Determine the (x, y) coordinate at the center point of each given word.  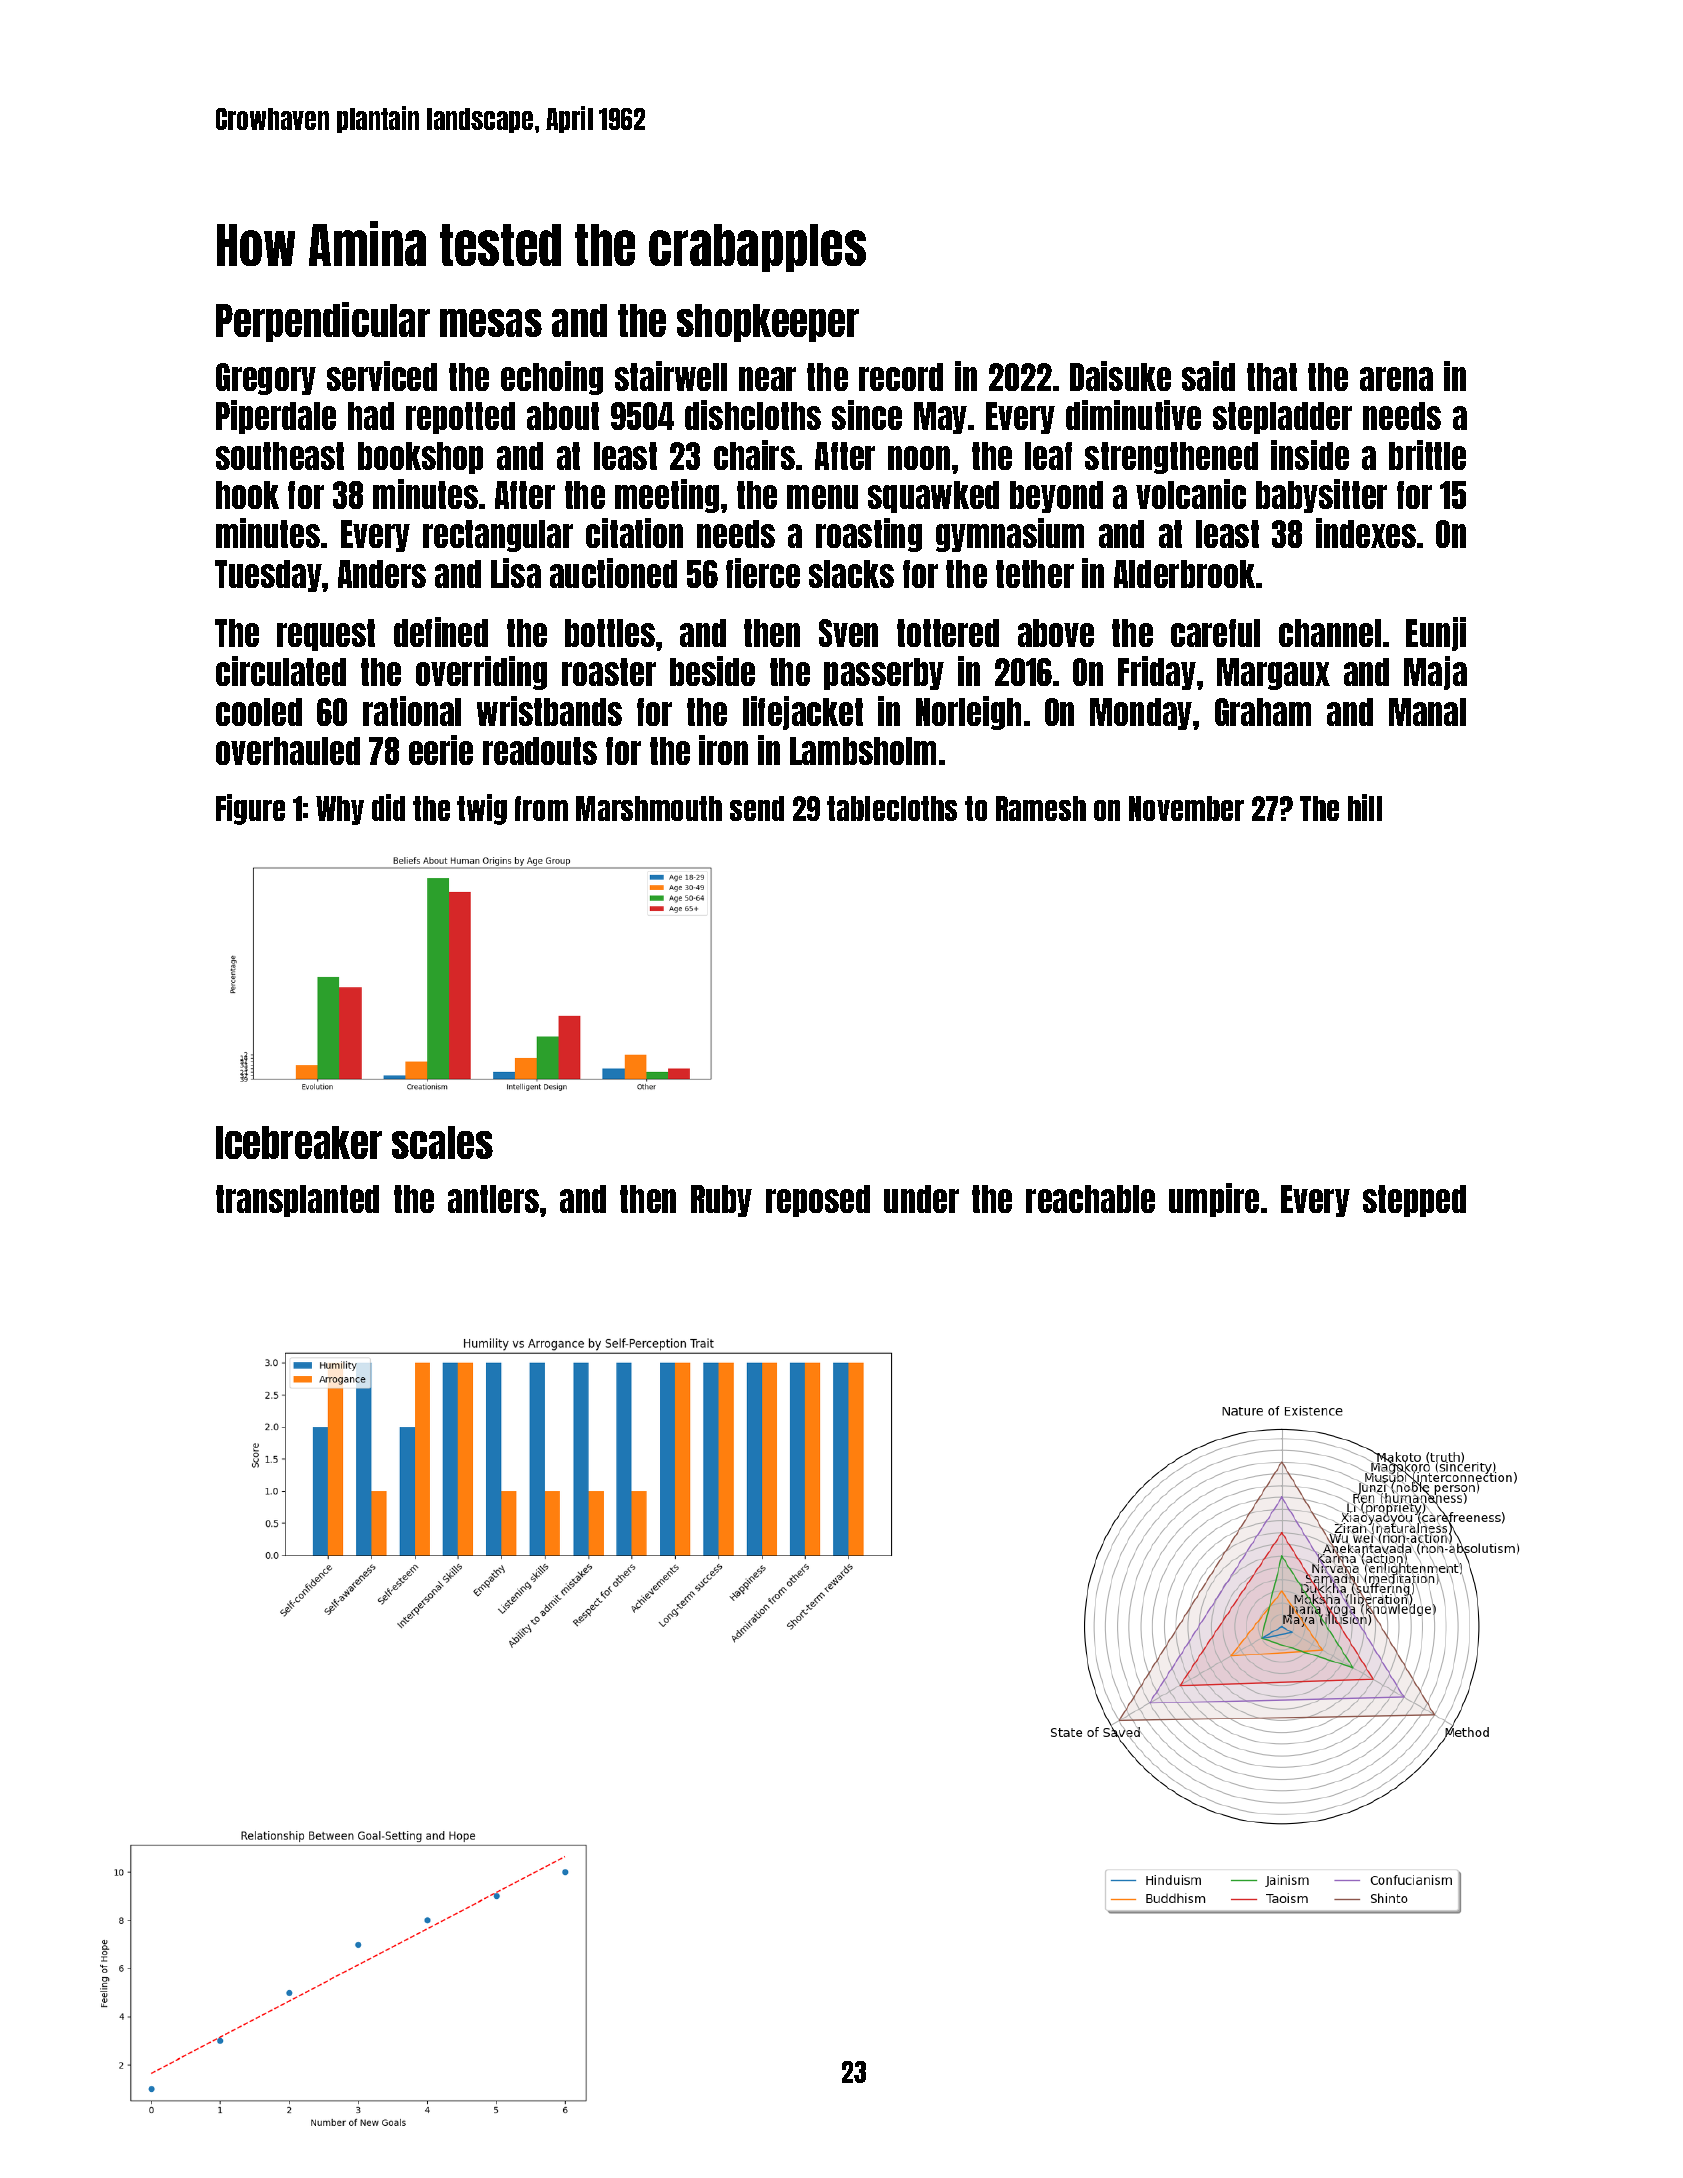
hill (1365, 807)
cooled (259, 712)
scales (442, 1142)
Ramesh (1041, 808)
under (921, 1199)
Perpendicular (323, 322)
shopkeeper (768, 323)
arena (1396, 379)
